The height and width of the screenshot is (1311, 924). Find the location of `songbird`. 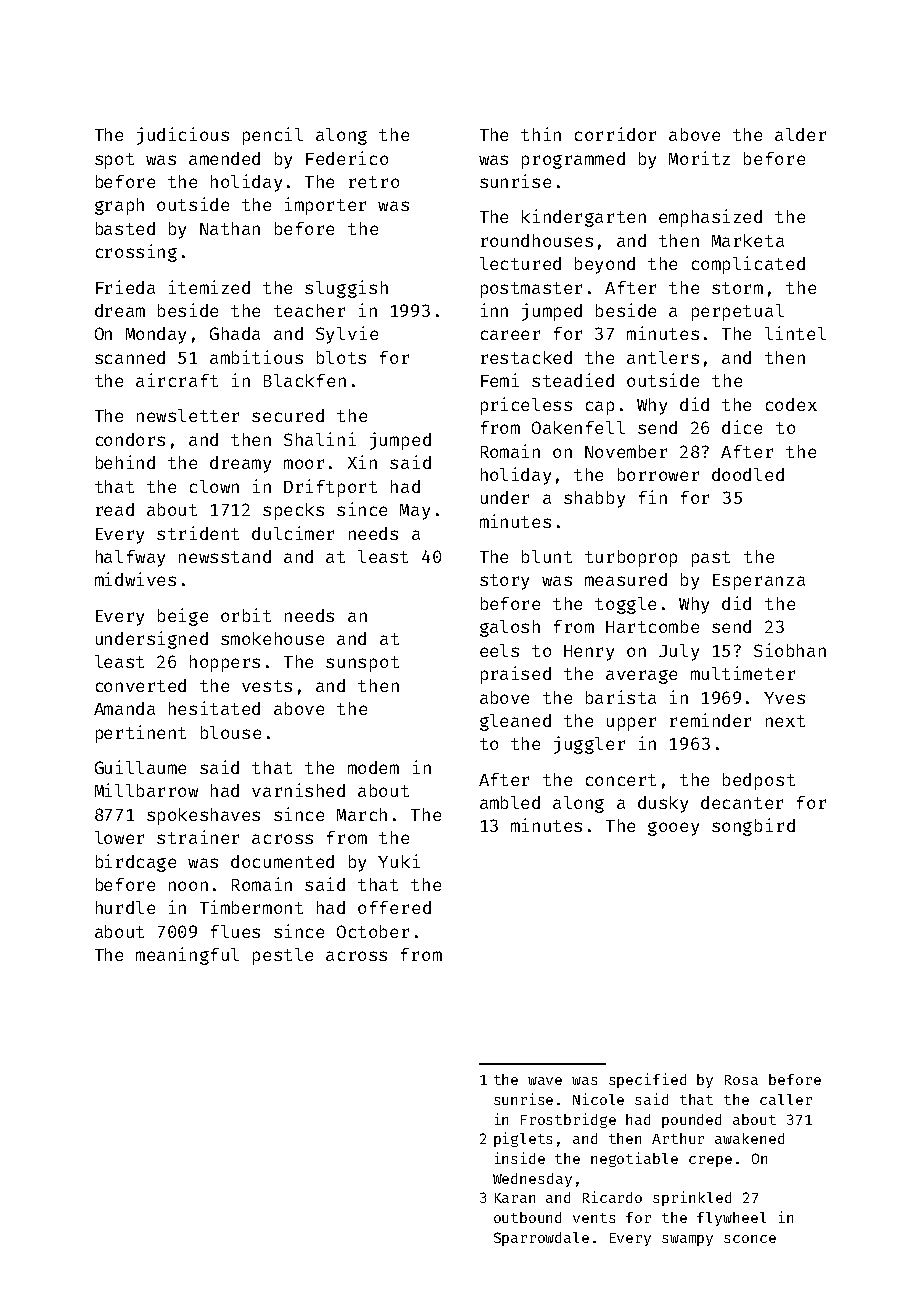

songbird is located at coordinates (753, 827).
